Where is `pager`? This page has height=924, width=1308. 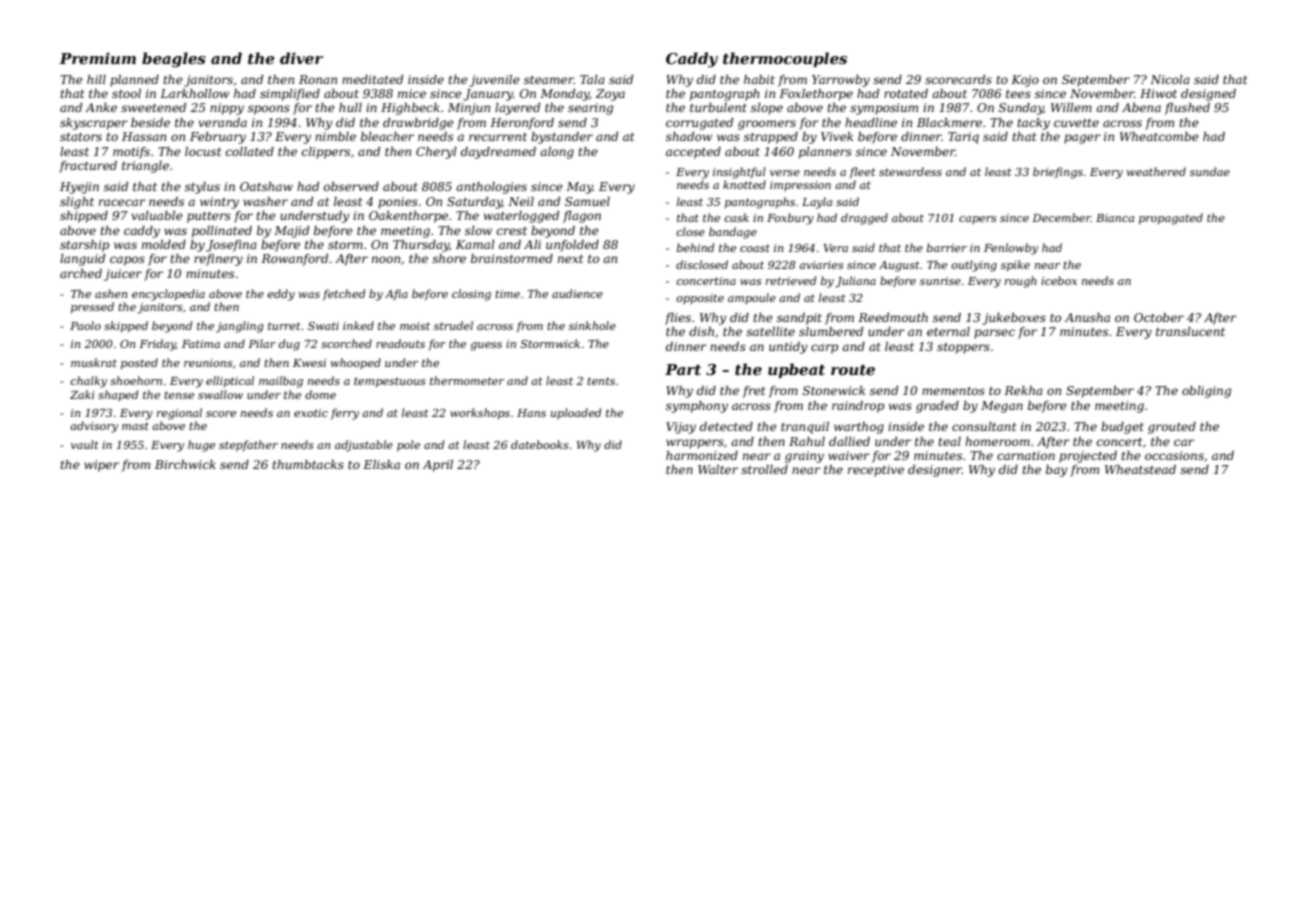 pager is located at coordinates (1082, 139).
